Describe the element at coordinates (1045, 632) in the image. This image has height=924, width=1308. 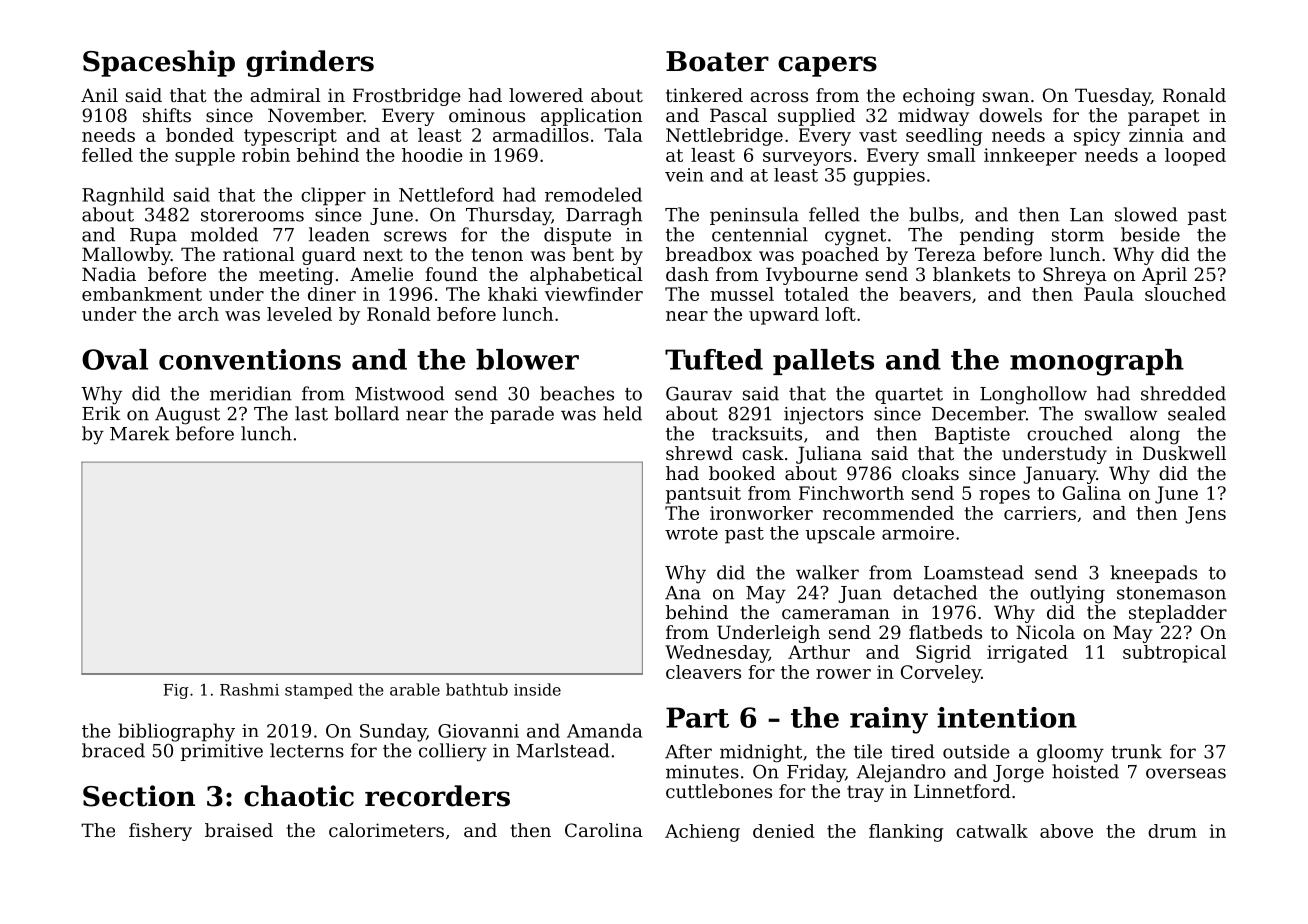
I see `Nicola` at that location.
